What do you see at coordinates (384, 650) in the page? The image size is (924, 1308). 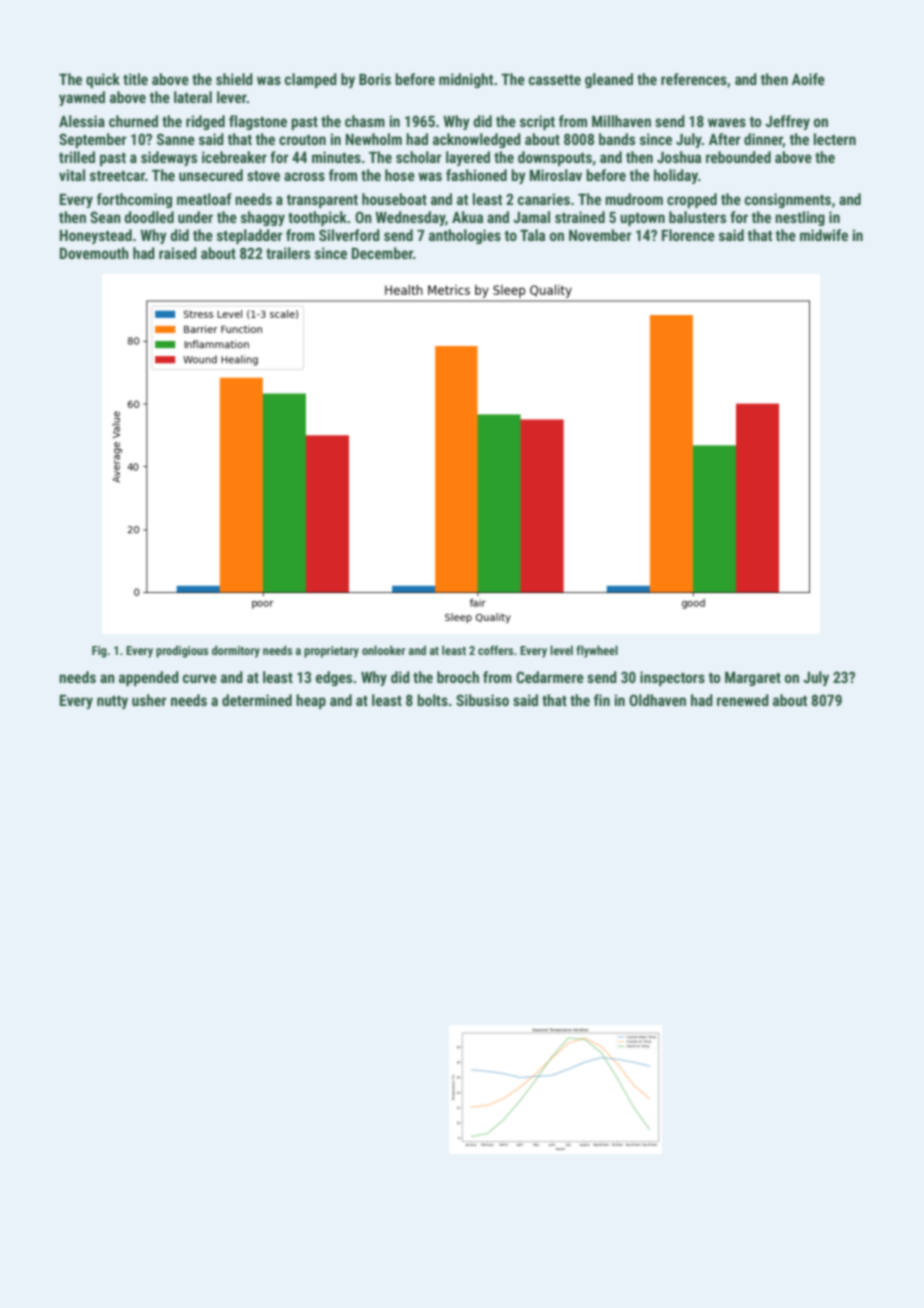 I see `onlooker` at bounding box center [384, 650].
